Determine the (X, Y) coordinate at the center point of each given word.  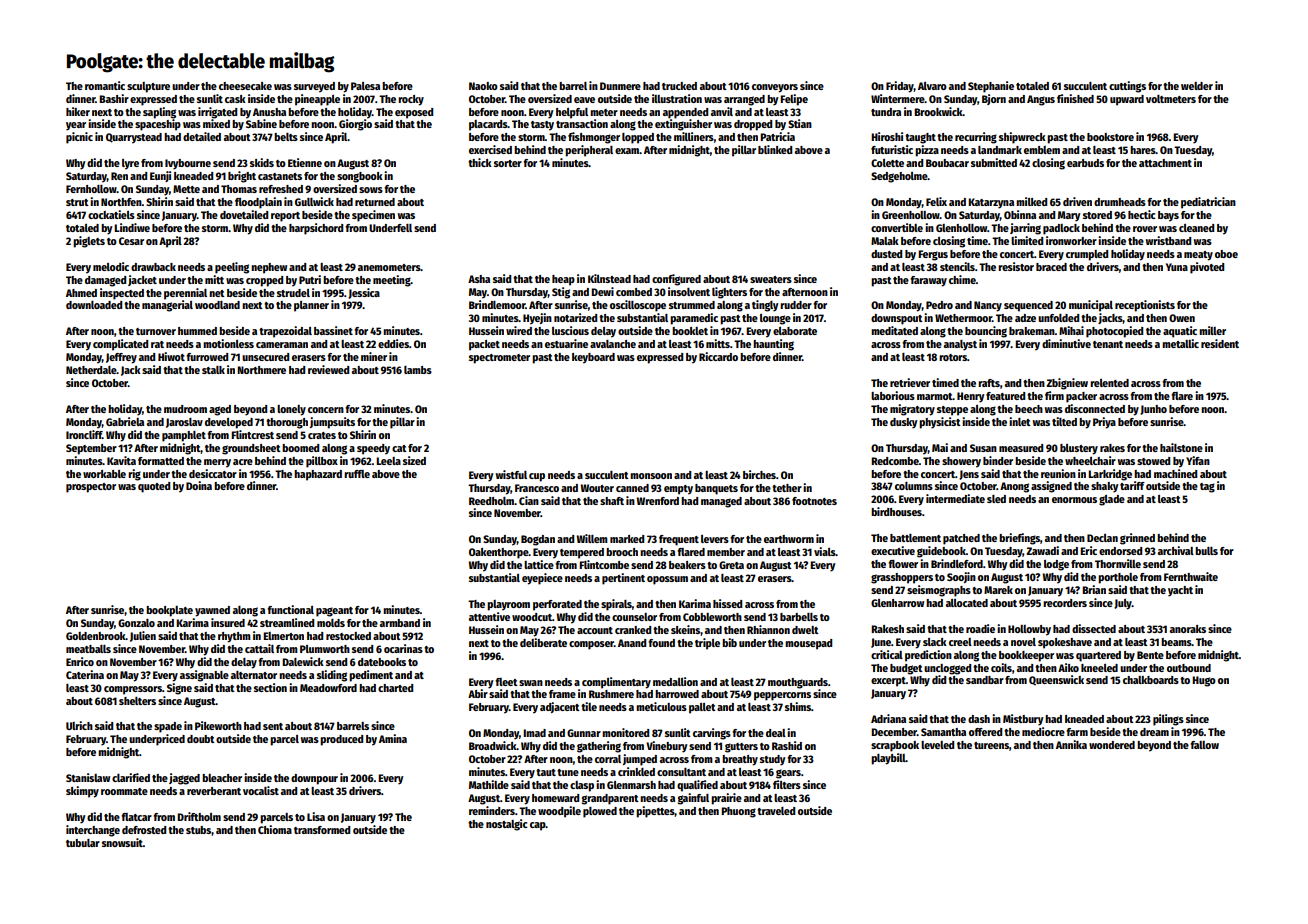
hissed (727, 603)
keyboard (593, 358)
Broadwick (493, 745)
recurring (976, 138)
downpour (314, 779)
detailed (202, 136)
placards (488, 125)
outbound (1189, 668)
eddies (393, 343)
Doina (199, 485)
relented (1109, 383)
